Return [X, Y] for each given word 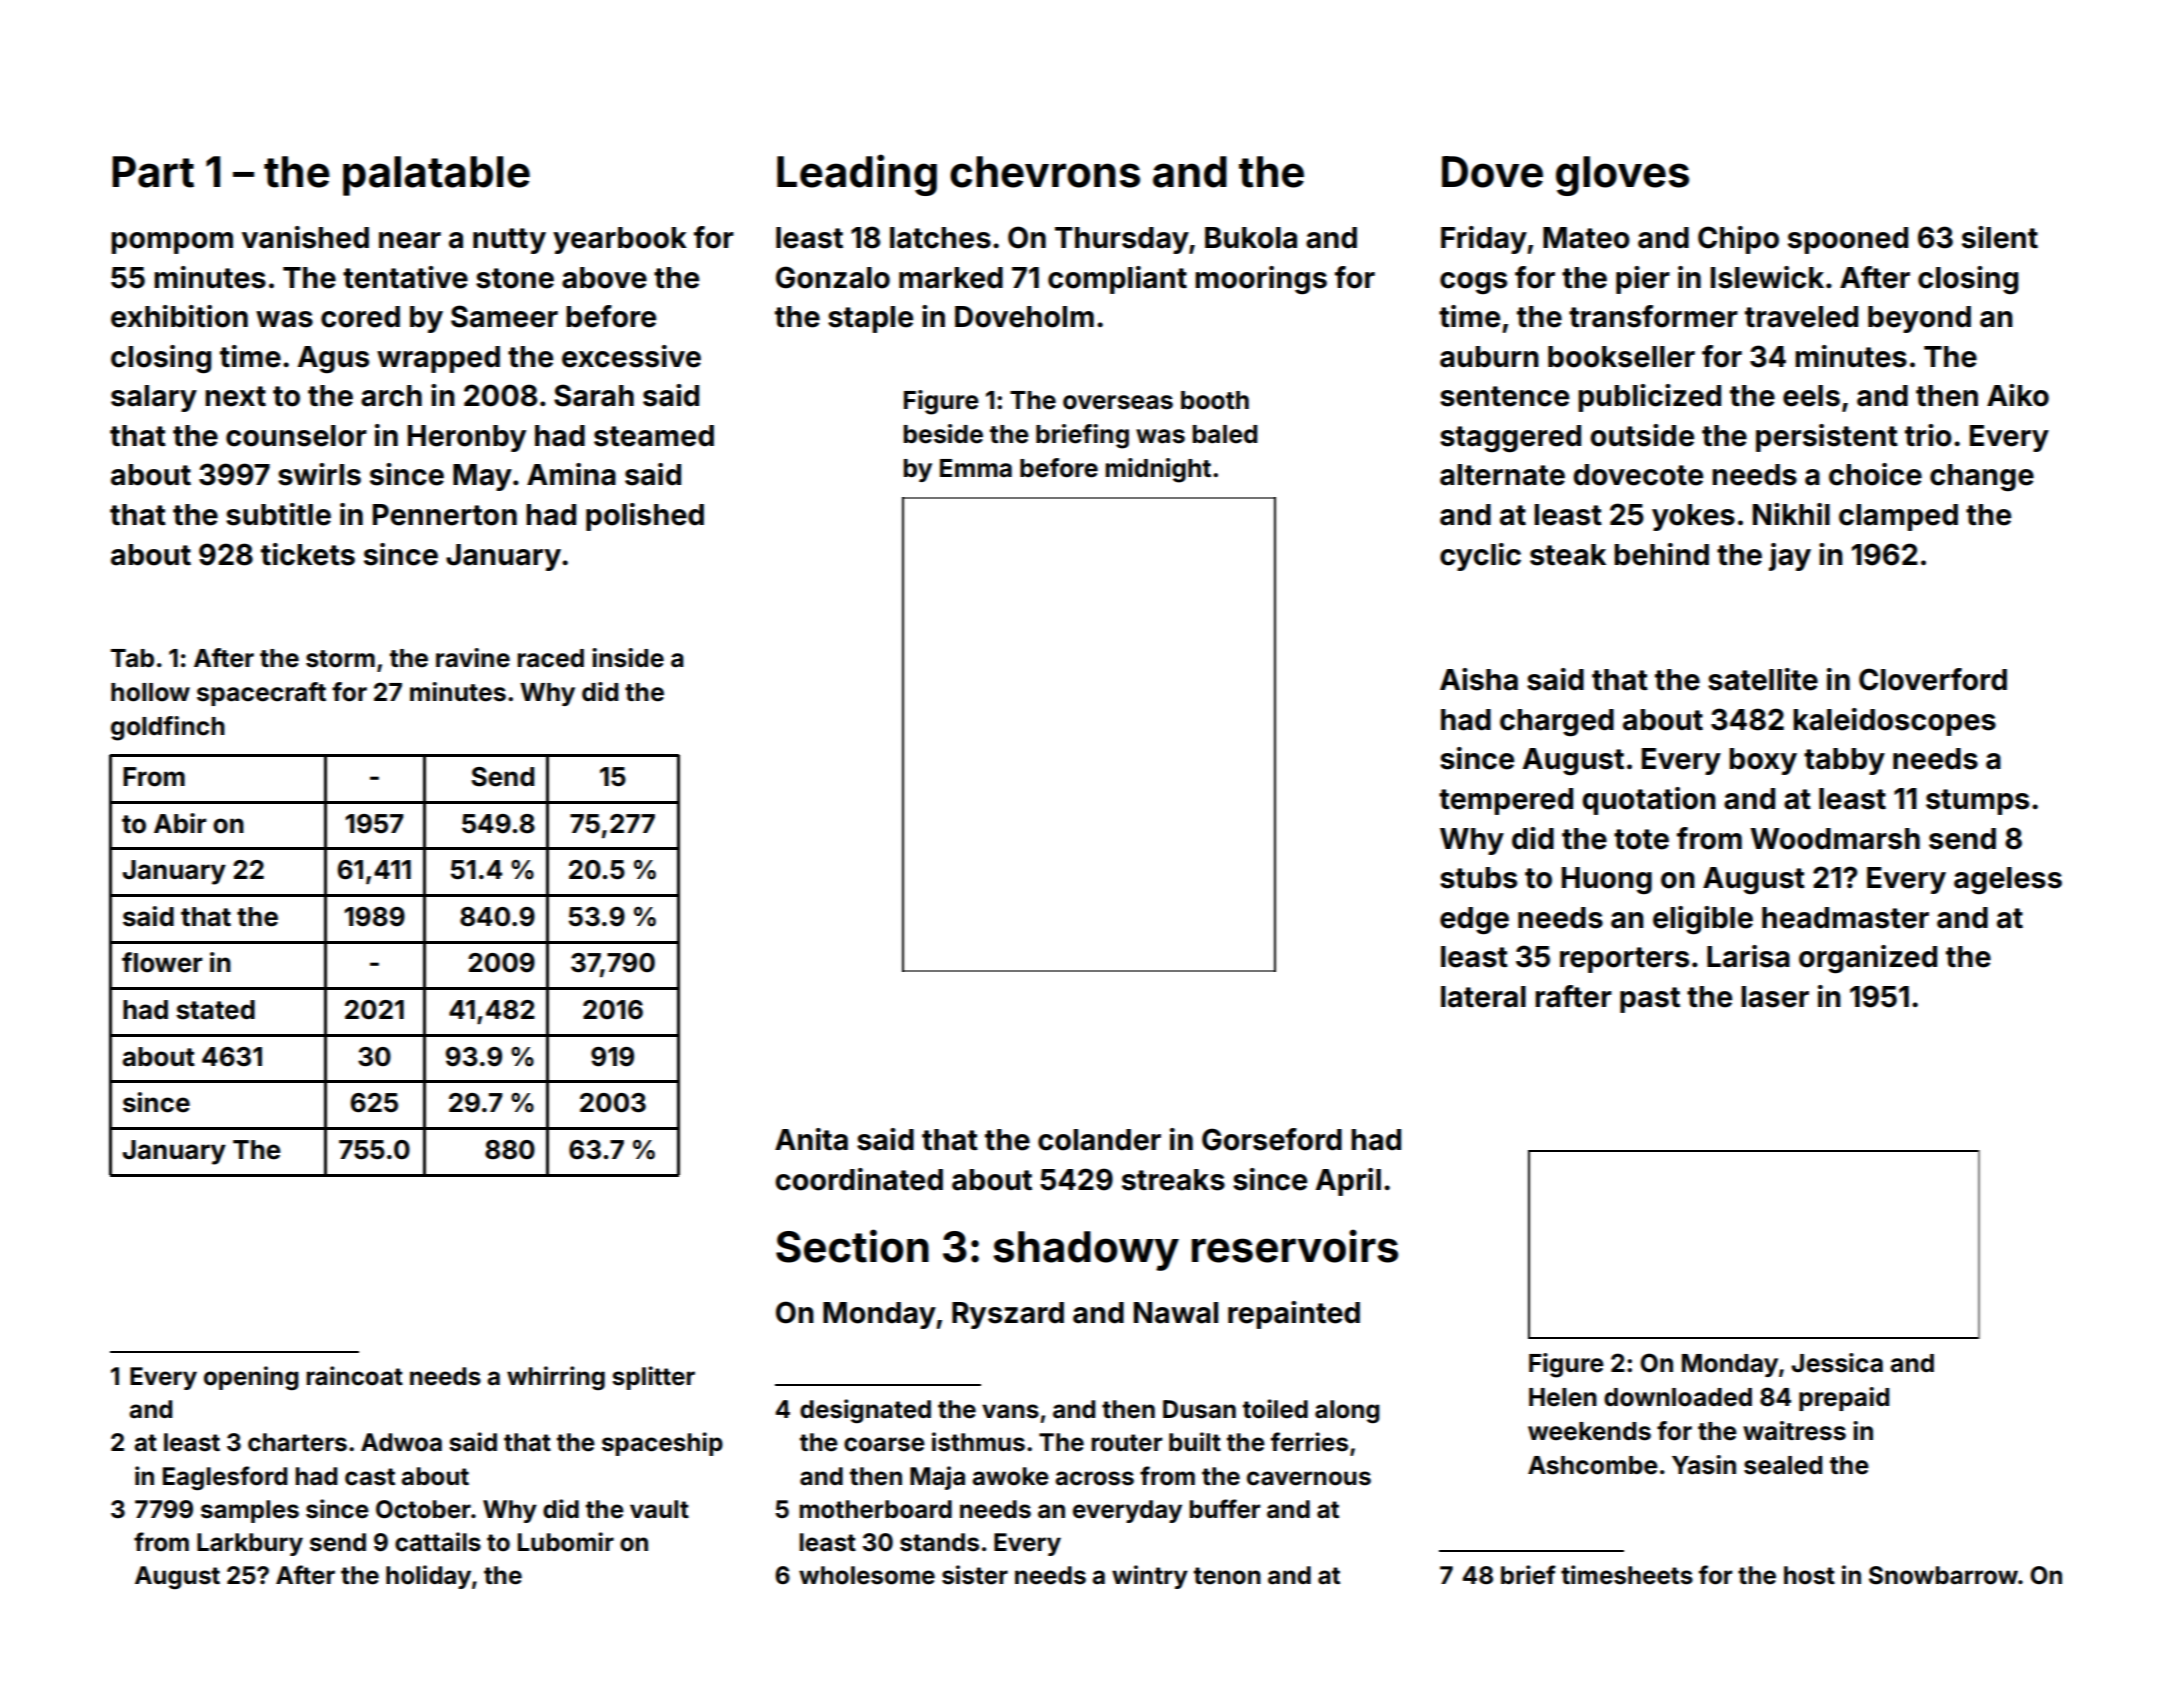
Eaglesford [225, 1478]
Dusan [1199, 1409]
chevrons [1045, 172]
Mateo [1586, 238]
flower [162, 962]
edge [1474, 921]
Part [153, 172]
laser [1775, 997]
